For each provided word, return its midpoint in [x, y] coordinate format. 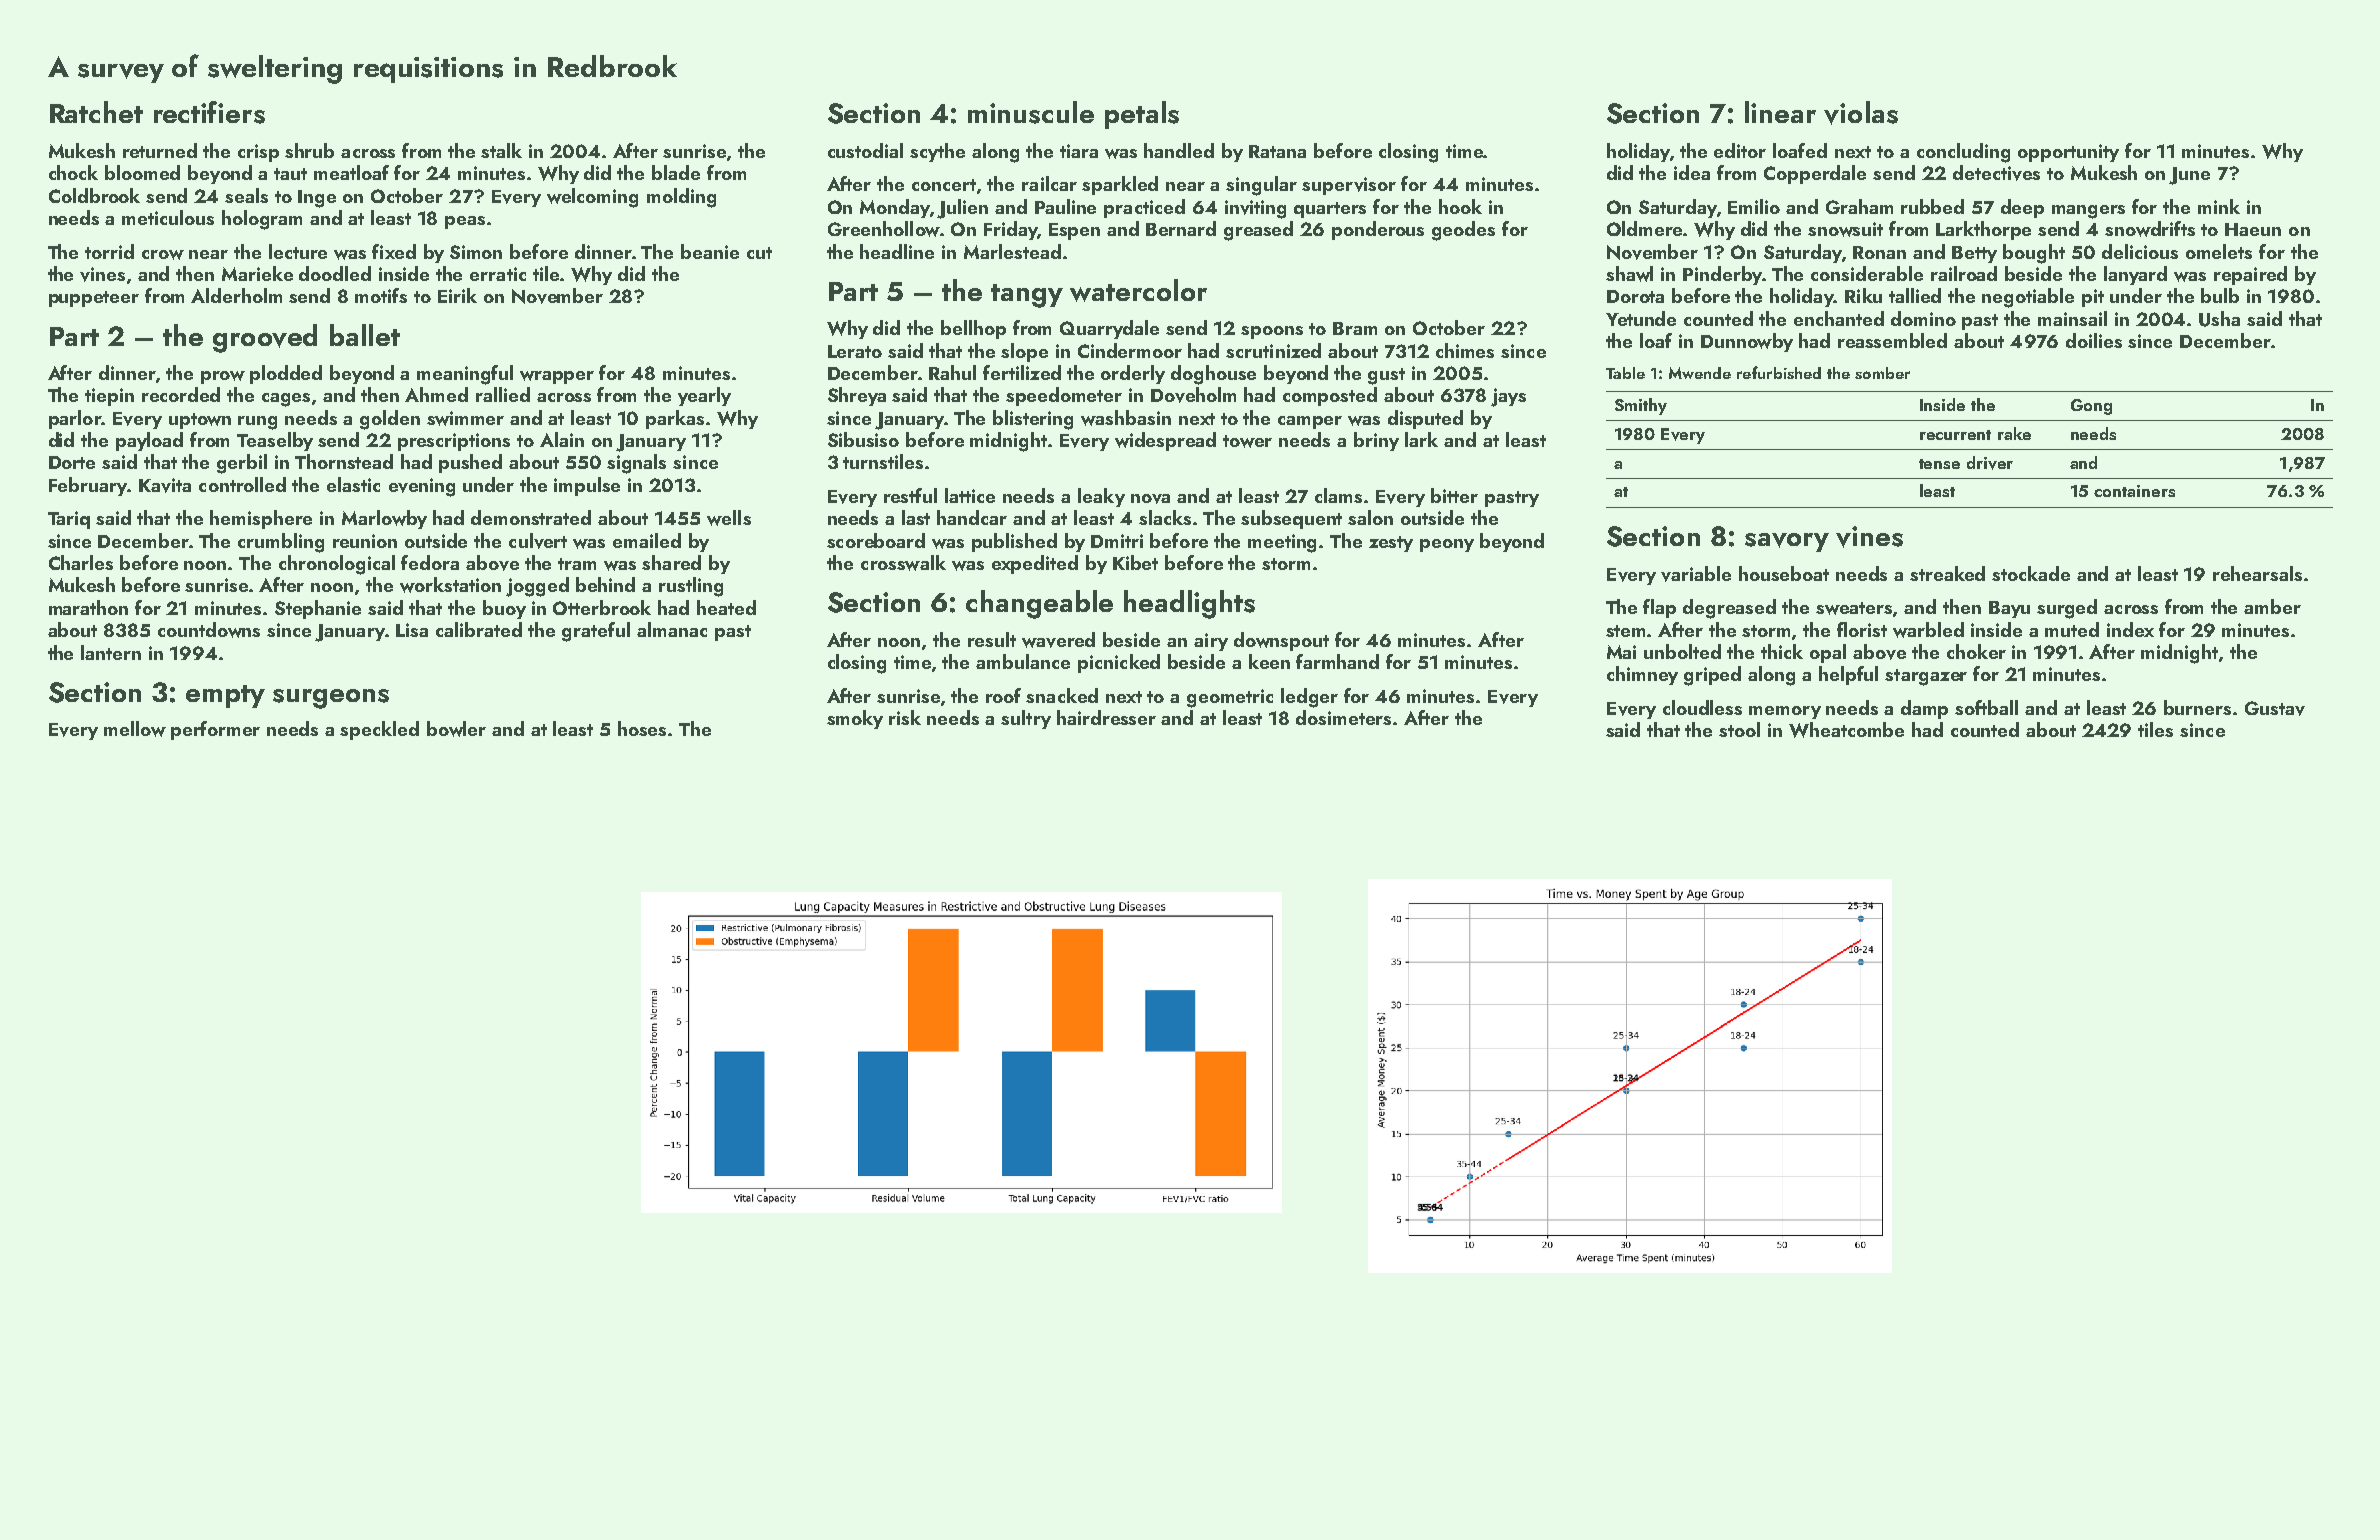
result [992, 639]
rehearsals [2257, 573]
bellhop [973, 329]
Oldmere [1644, 228]
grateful [596, 632]
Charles [81, 562]
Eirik [457, 295]
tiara [1079, 151]
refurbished [1779, 372]
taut [290, 174]
